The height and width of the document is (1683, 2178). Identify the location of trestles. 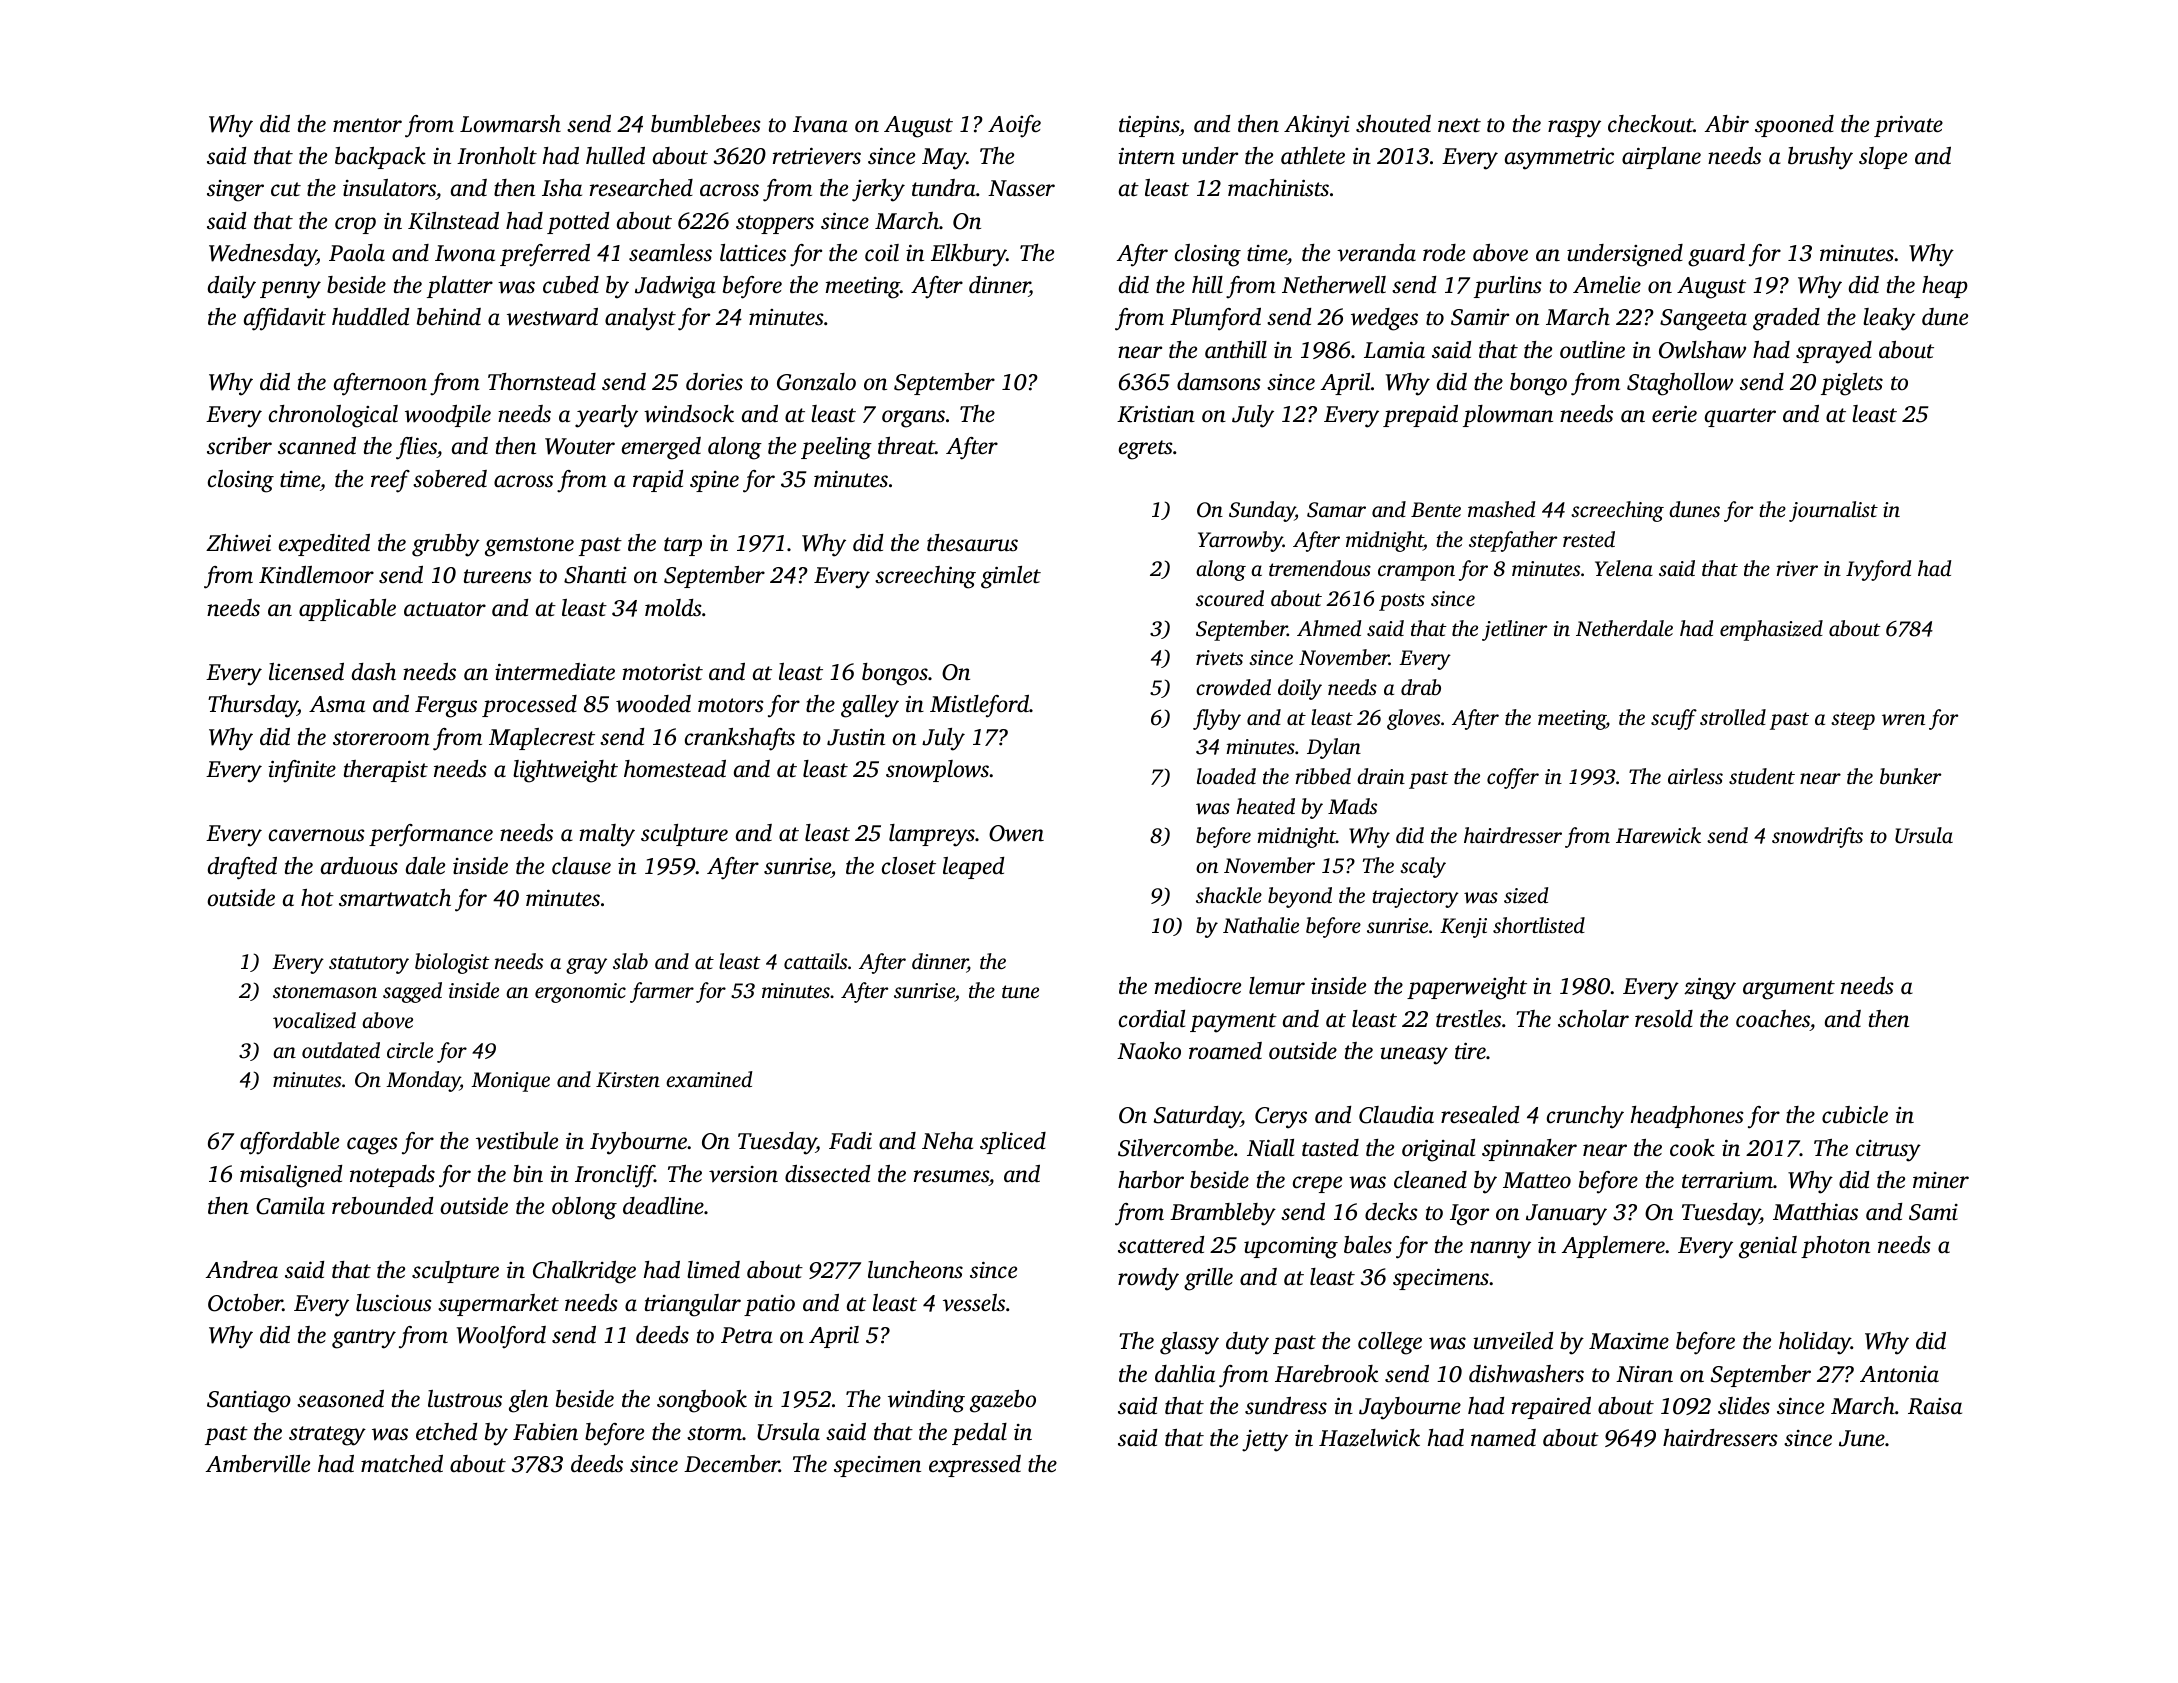
(1468, 1019).
